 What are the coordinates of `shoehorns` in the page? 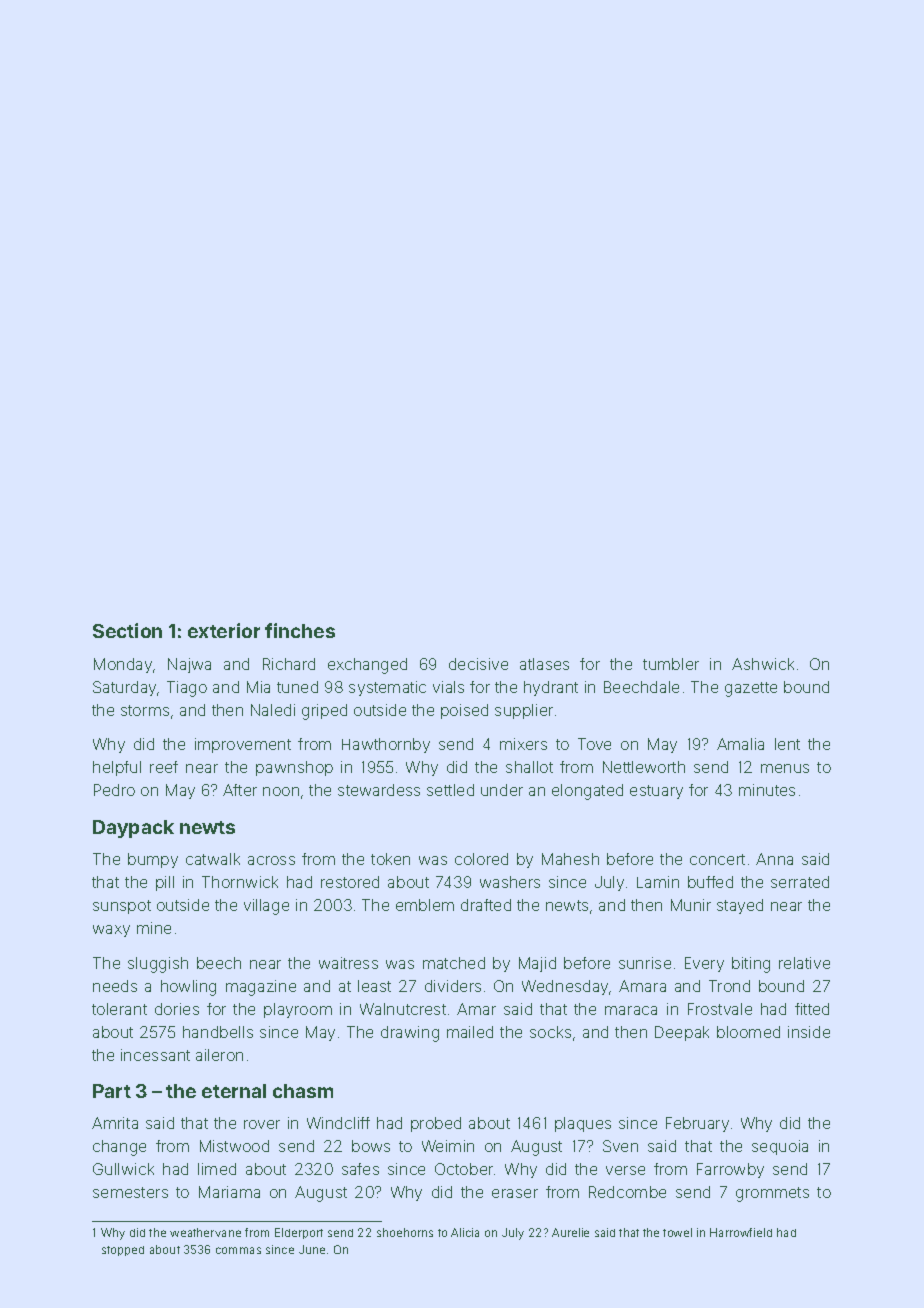 It's located at (405, 1232).
